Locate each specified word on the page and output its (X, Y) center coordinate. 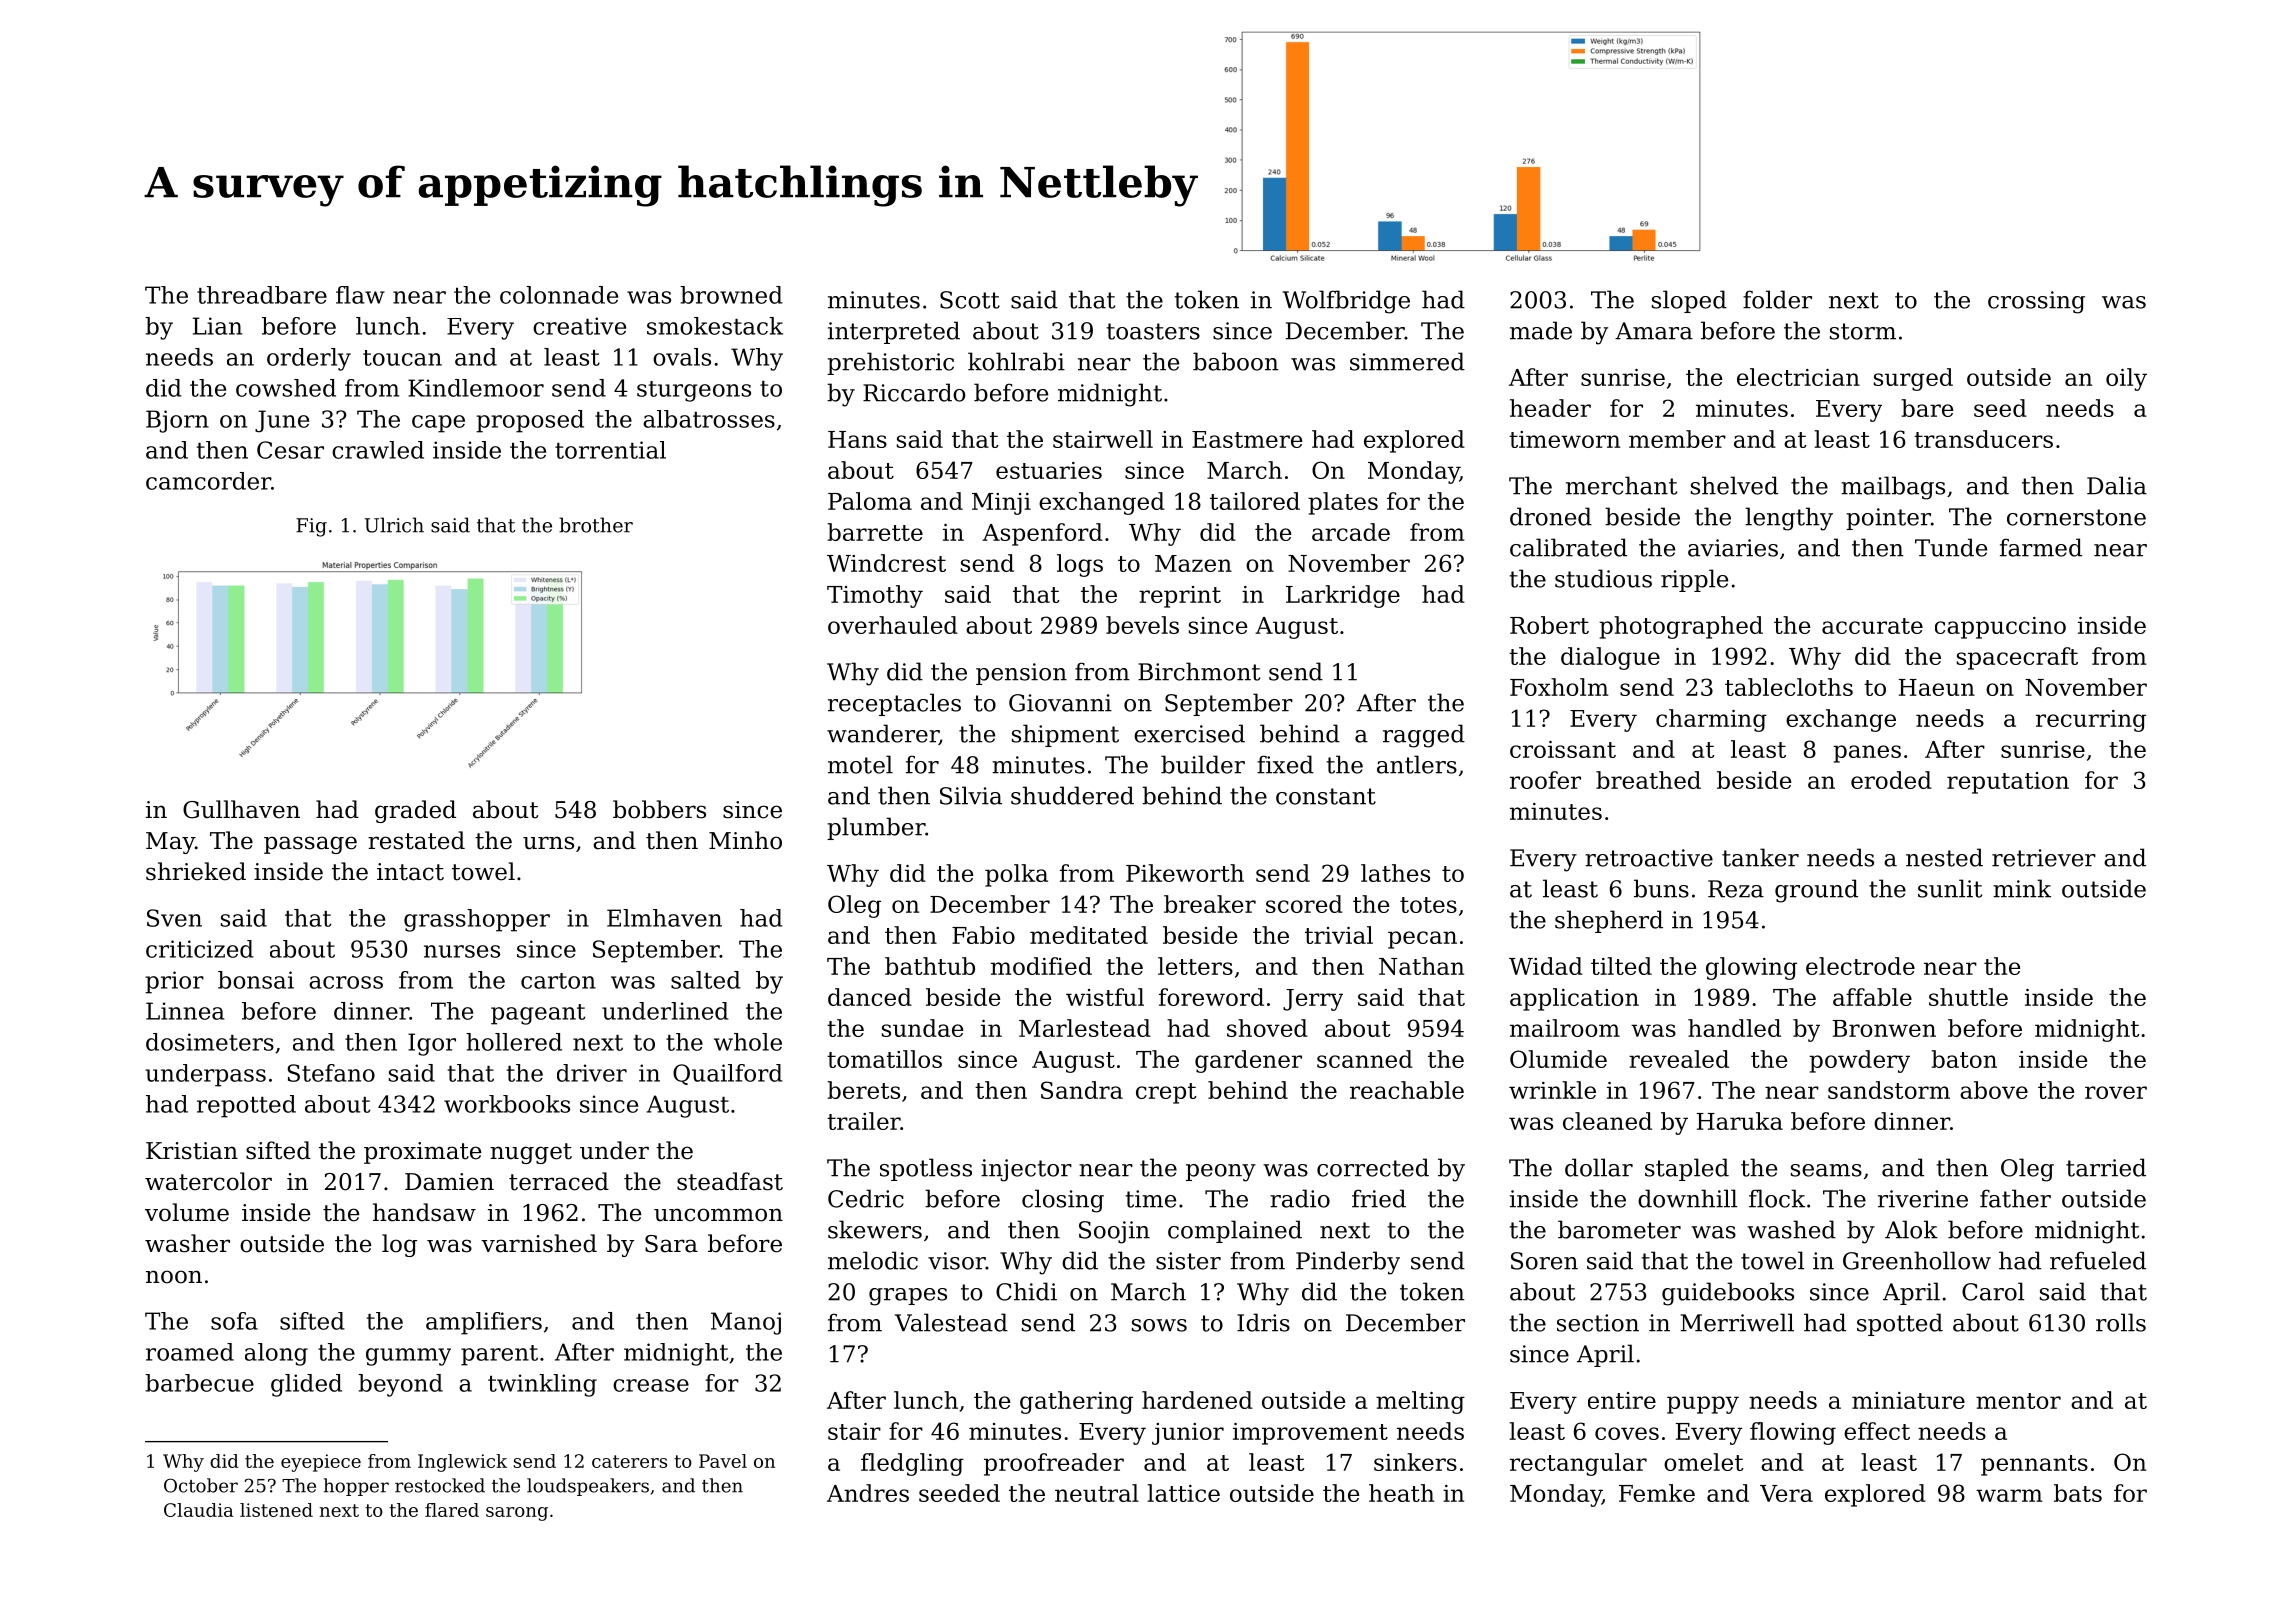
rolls (2121, 1322)
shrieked (196, 871)
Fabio (983, 935)
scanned (1365, 1059)
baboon (1236, 361)
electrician (1798, 377)
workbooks (507, 1104)
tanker (1760, 857)
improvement (1310, 1434)
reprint (1180, 597)
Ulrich (394, 525)
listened (276, 1510)
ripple (1694, 580)
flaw (360, 295)
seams (1826, 1170)
